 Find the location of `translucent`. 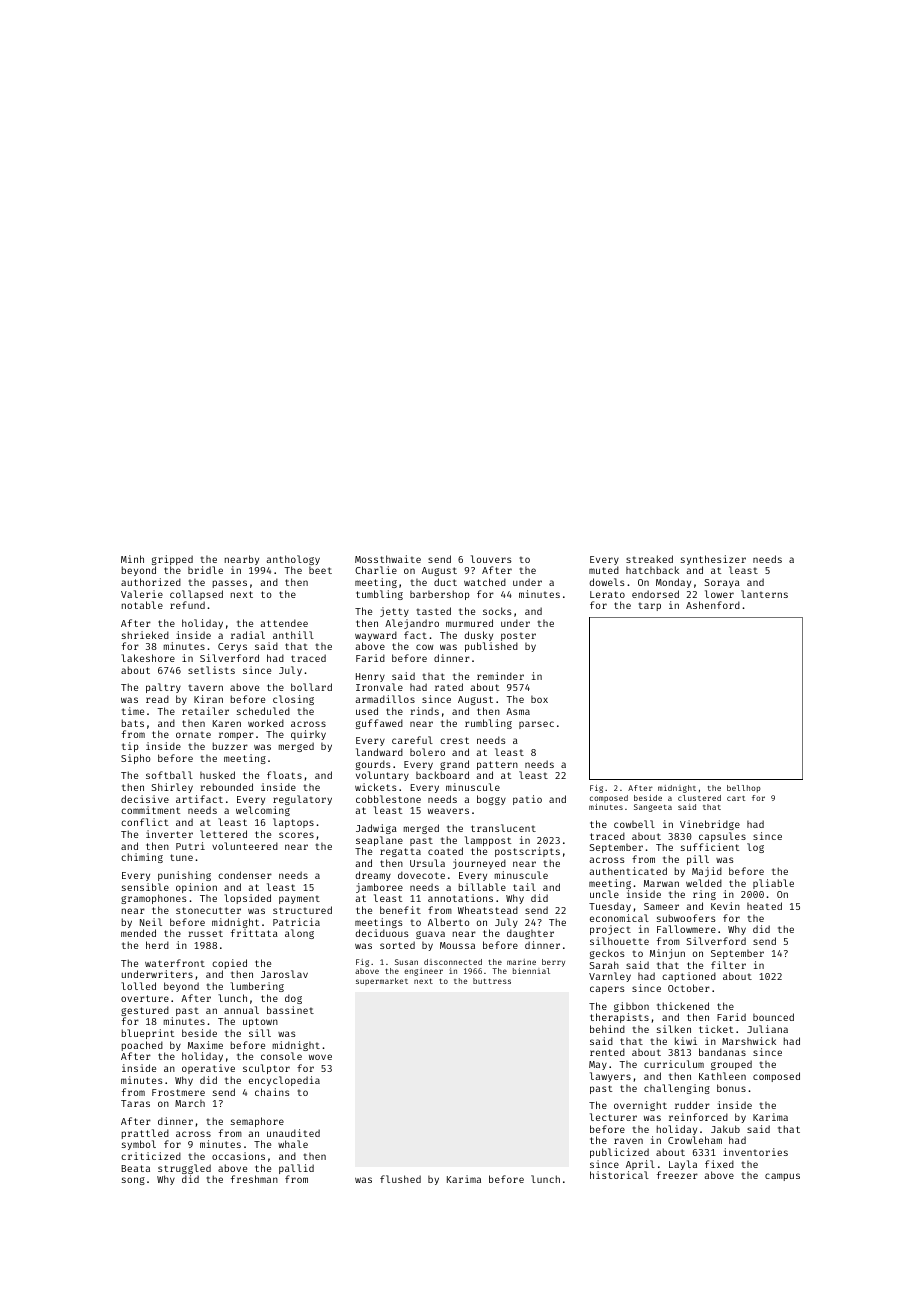

translucent is located at coordinates (503, 828).
